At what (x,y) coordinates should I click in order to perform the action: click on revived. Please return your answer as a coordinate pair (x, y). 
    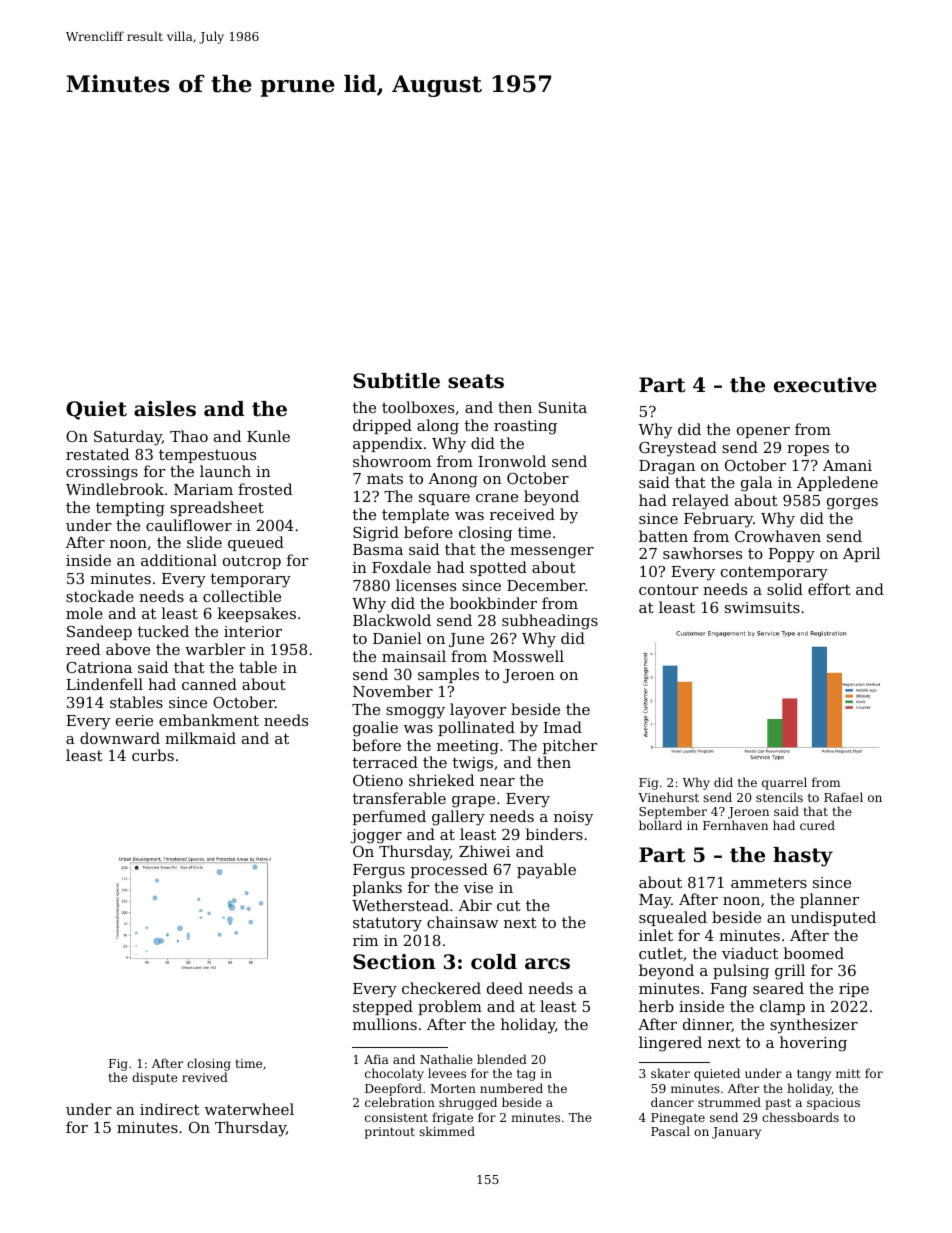
    Looking at the image, I should click on (205, 1077).
